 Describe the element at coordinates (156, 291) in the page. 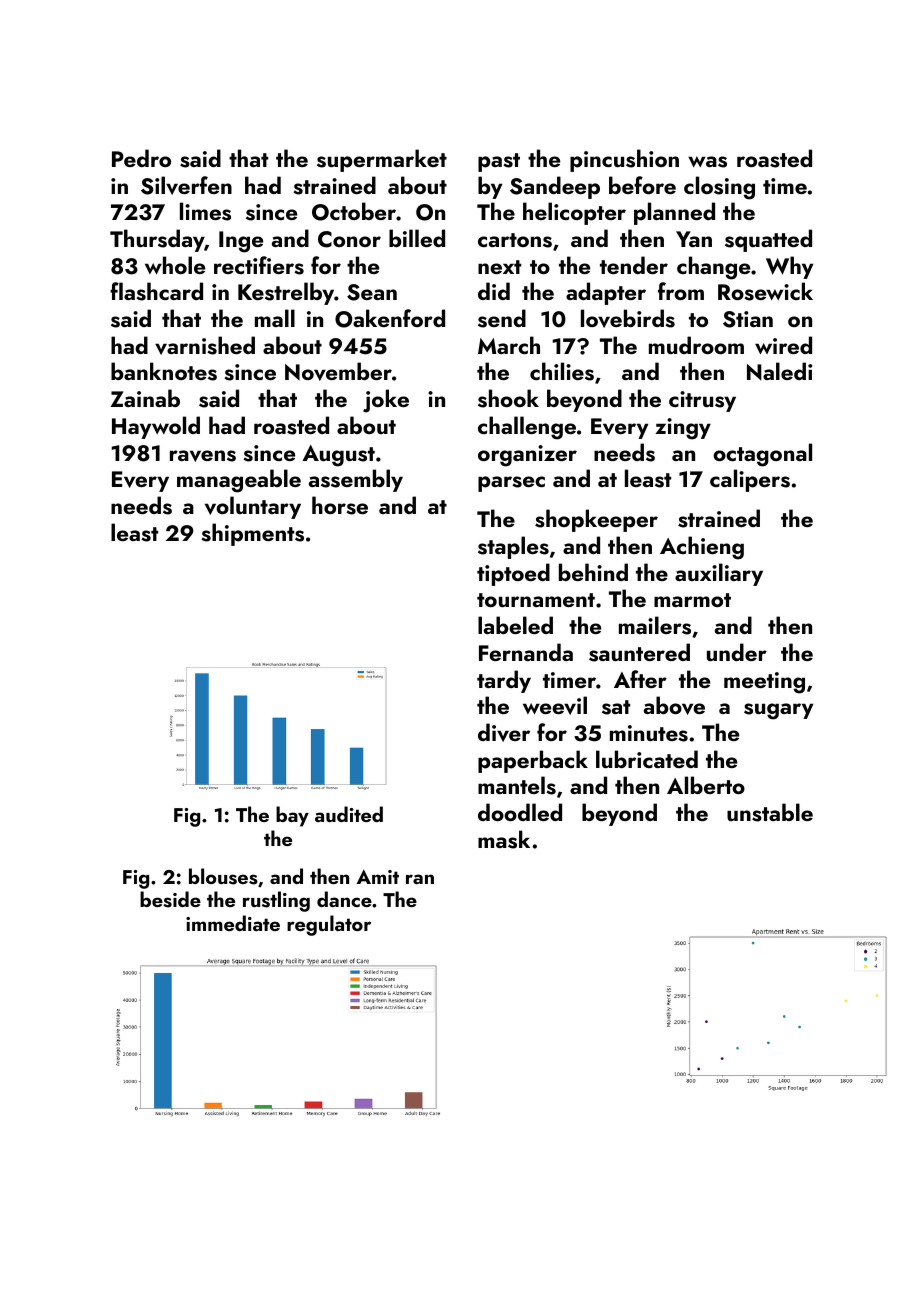

I see `flashcard` at that location.
